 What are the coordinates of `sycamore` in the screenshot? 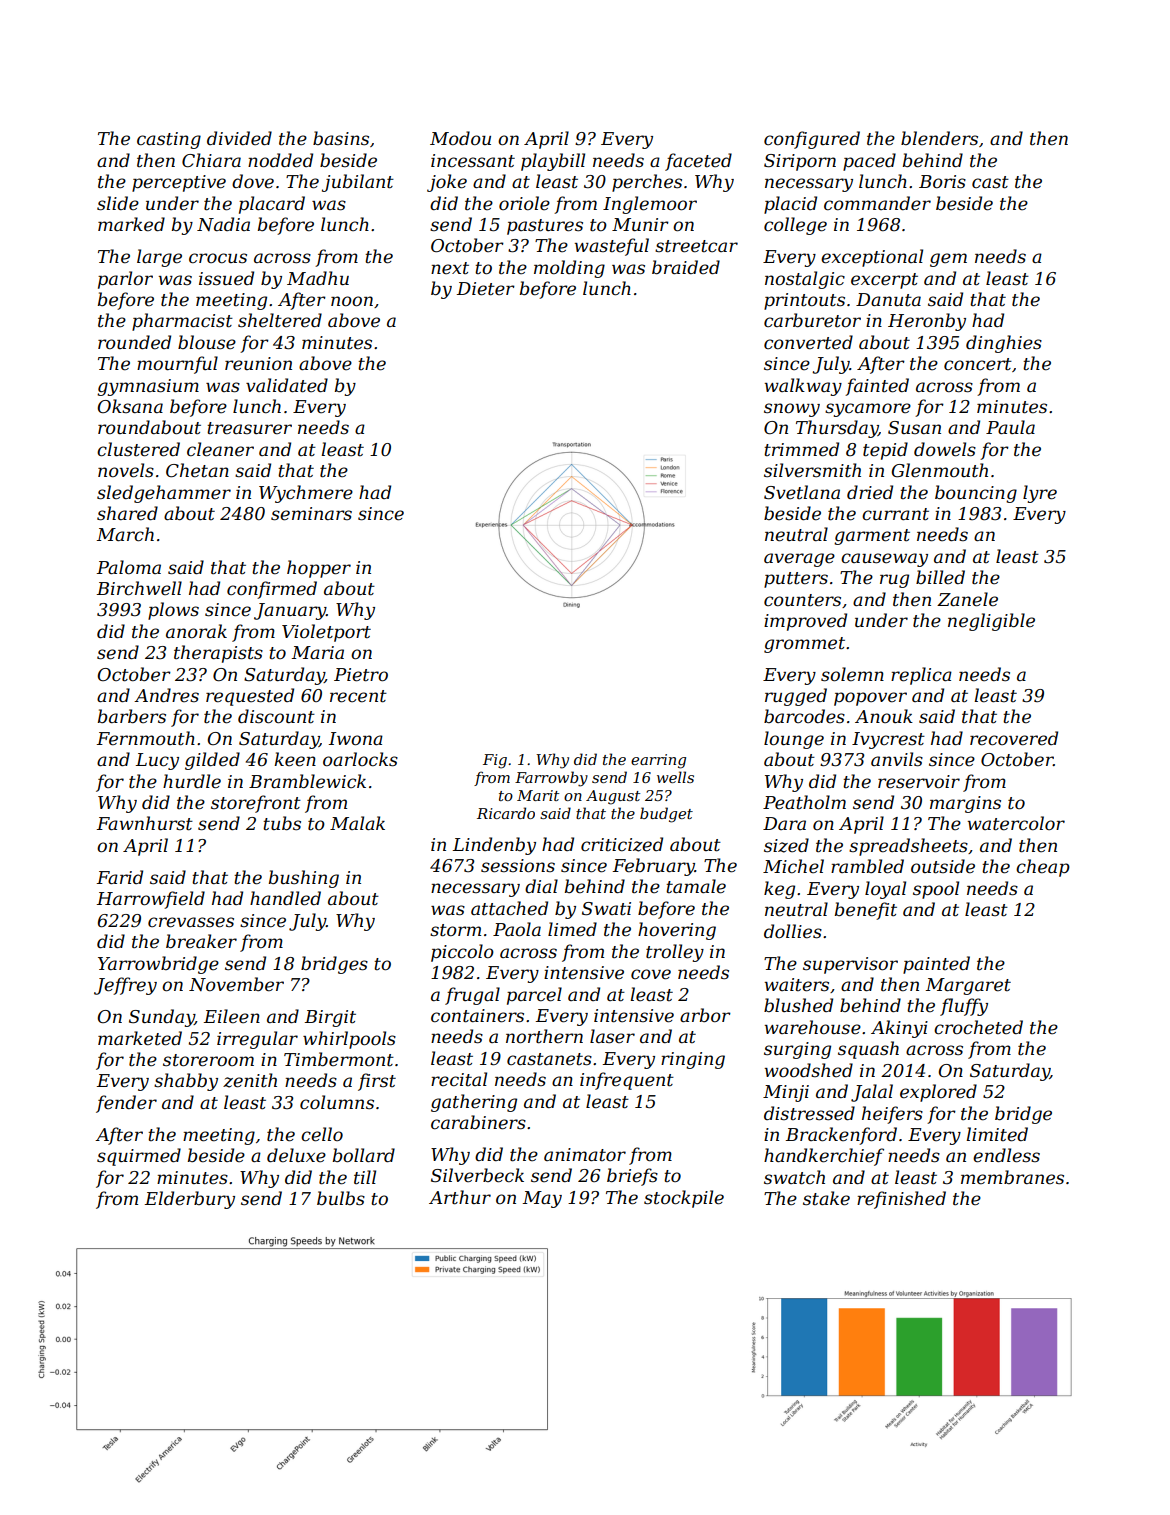 It's located at (868, 410).
